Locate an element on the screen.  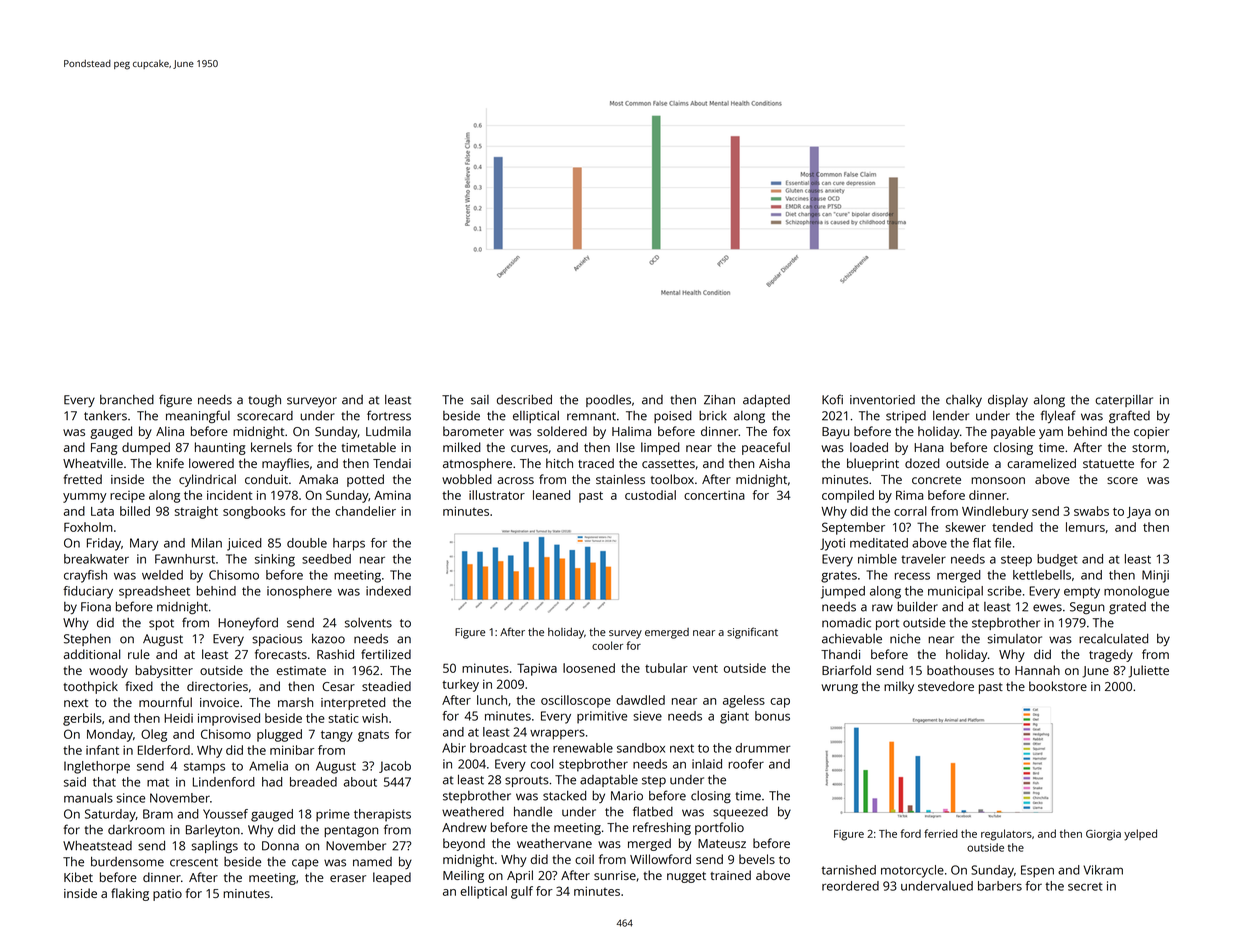
Hannah is located at coordinates (1037, 670).
